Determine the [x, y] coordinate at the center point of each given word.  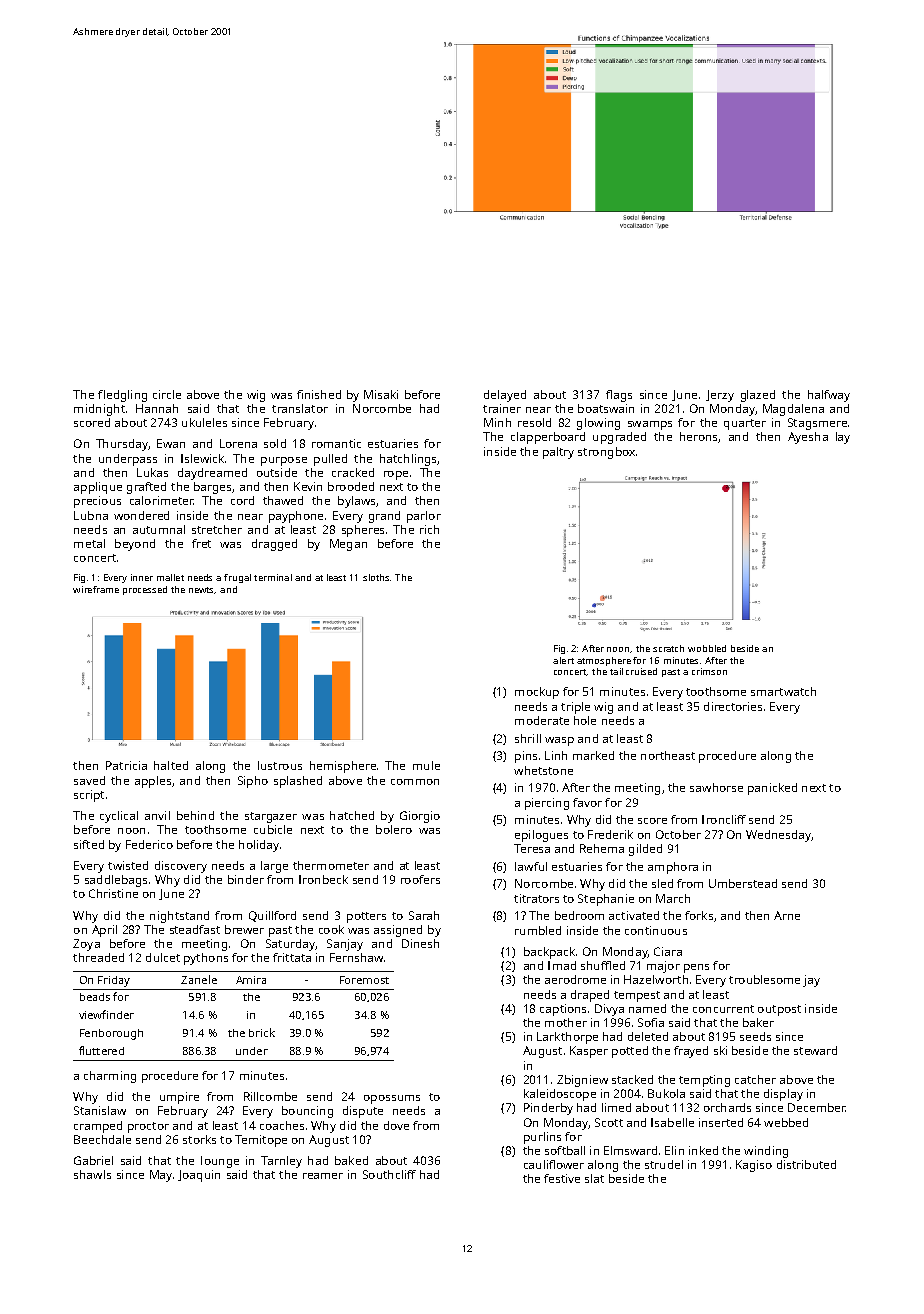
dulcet [163, 957]
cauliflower [554, 1164]
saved [89, 780]
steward [815, 1050]
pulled [330, 460]
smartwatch [783, 691]
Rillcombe [270, 1096]
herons [698, 436]
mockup [537, 693]
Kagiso [754, 1166]
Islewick [202, 458]
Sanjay [345, 945]
